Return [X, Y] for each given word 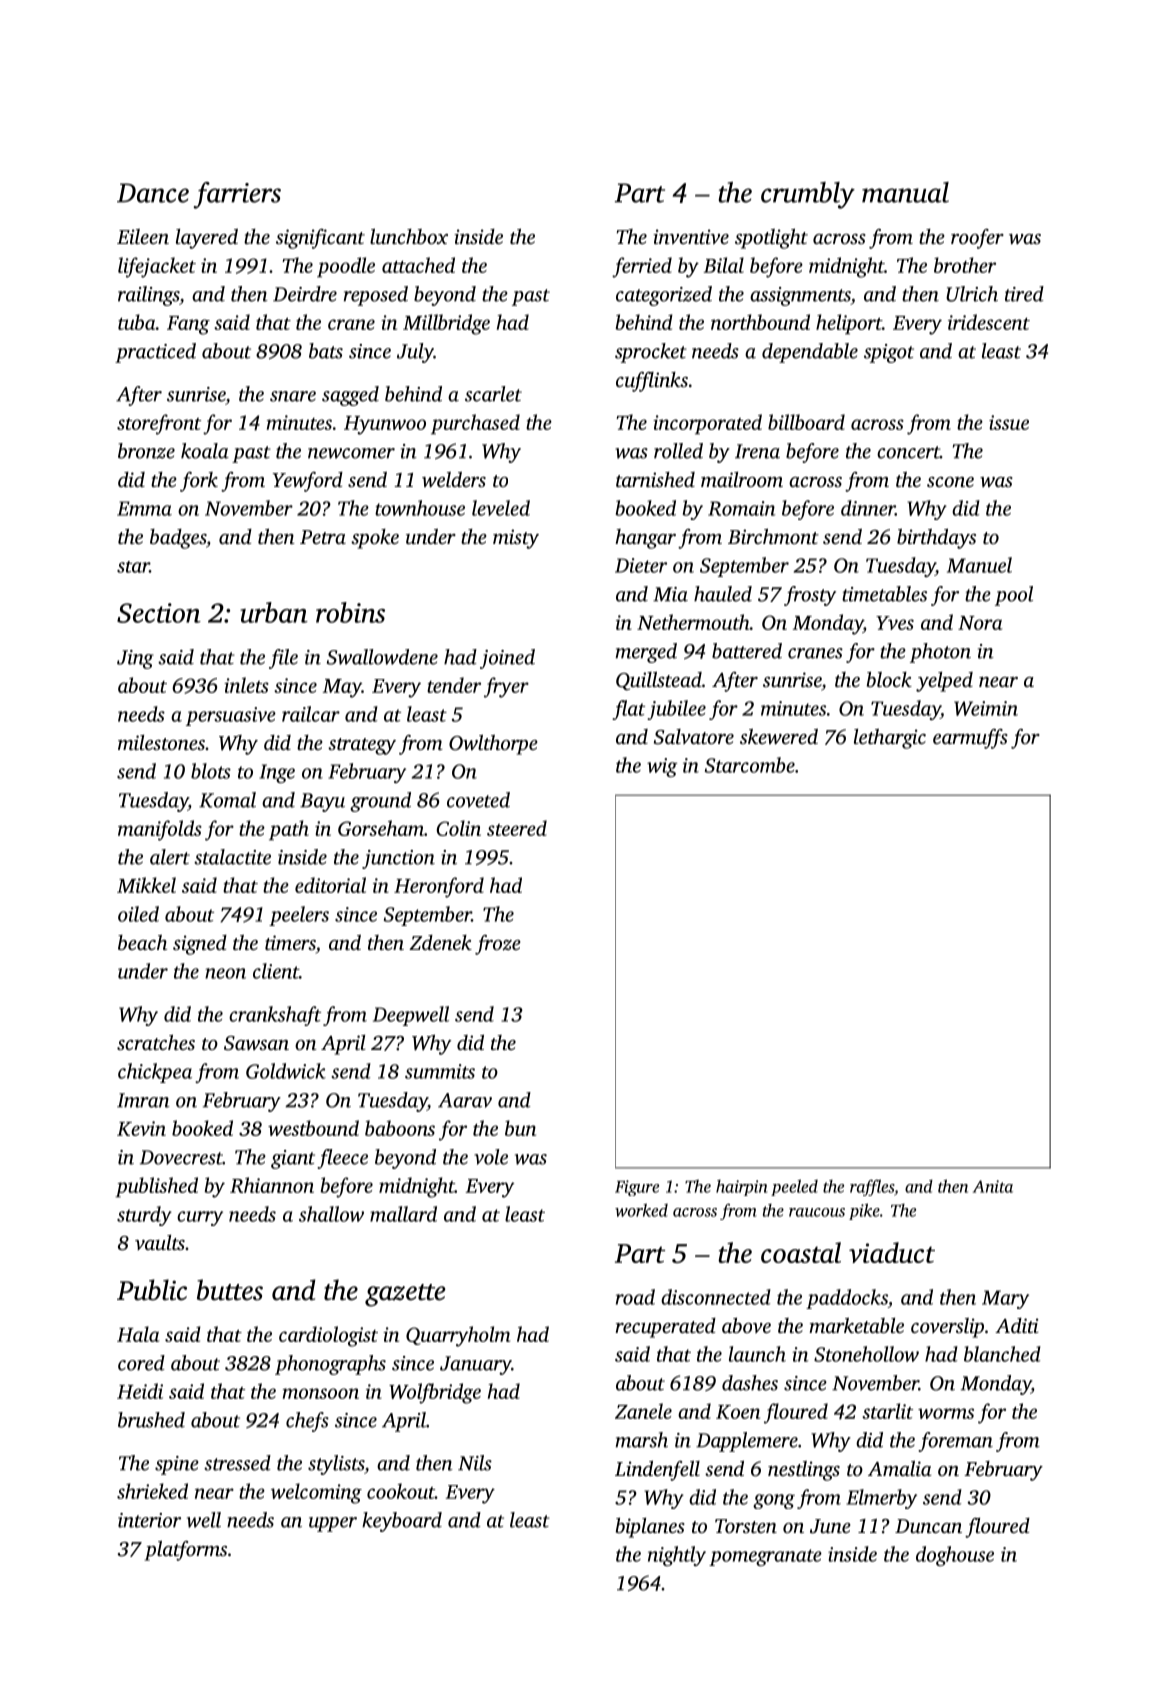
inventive [691, 236]
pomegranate [765, 1557]
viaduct [892, 1252]
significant [320, 239]
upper [333, 1524]
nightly [677, 1556]
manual [905, 192]
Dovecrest [181, 1157]
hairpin [741, 1188]
